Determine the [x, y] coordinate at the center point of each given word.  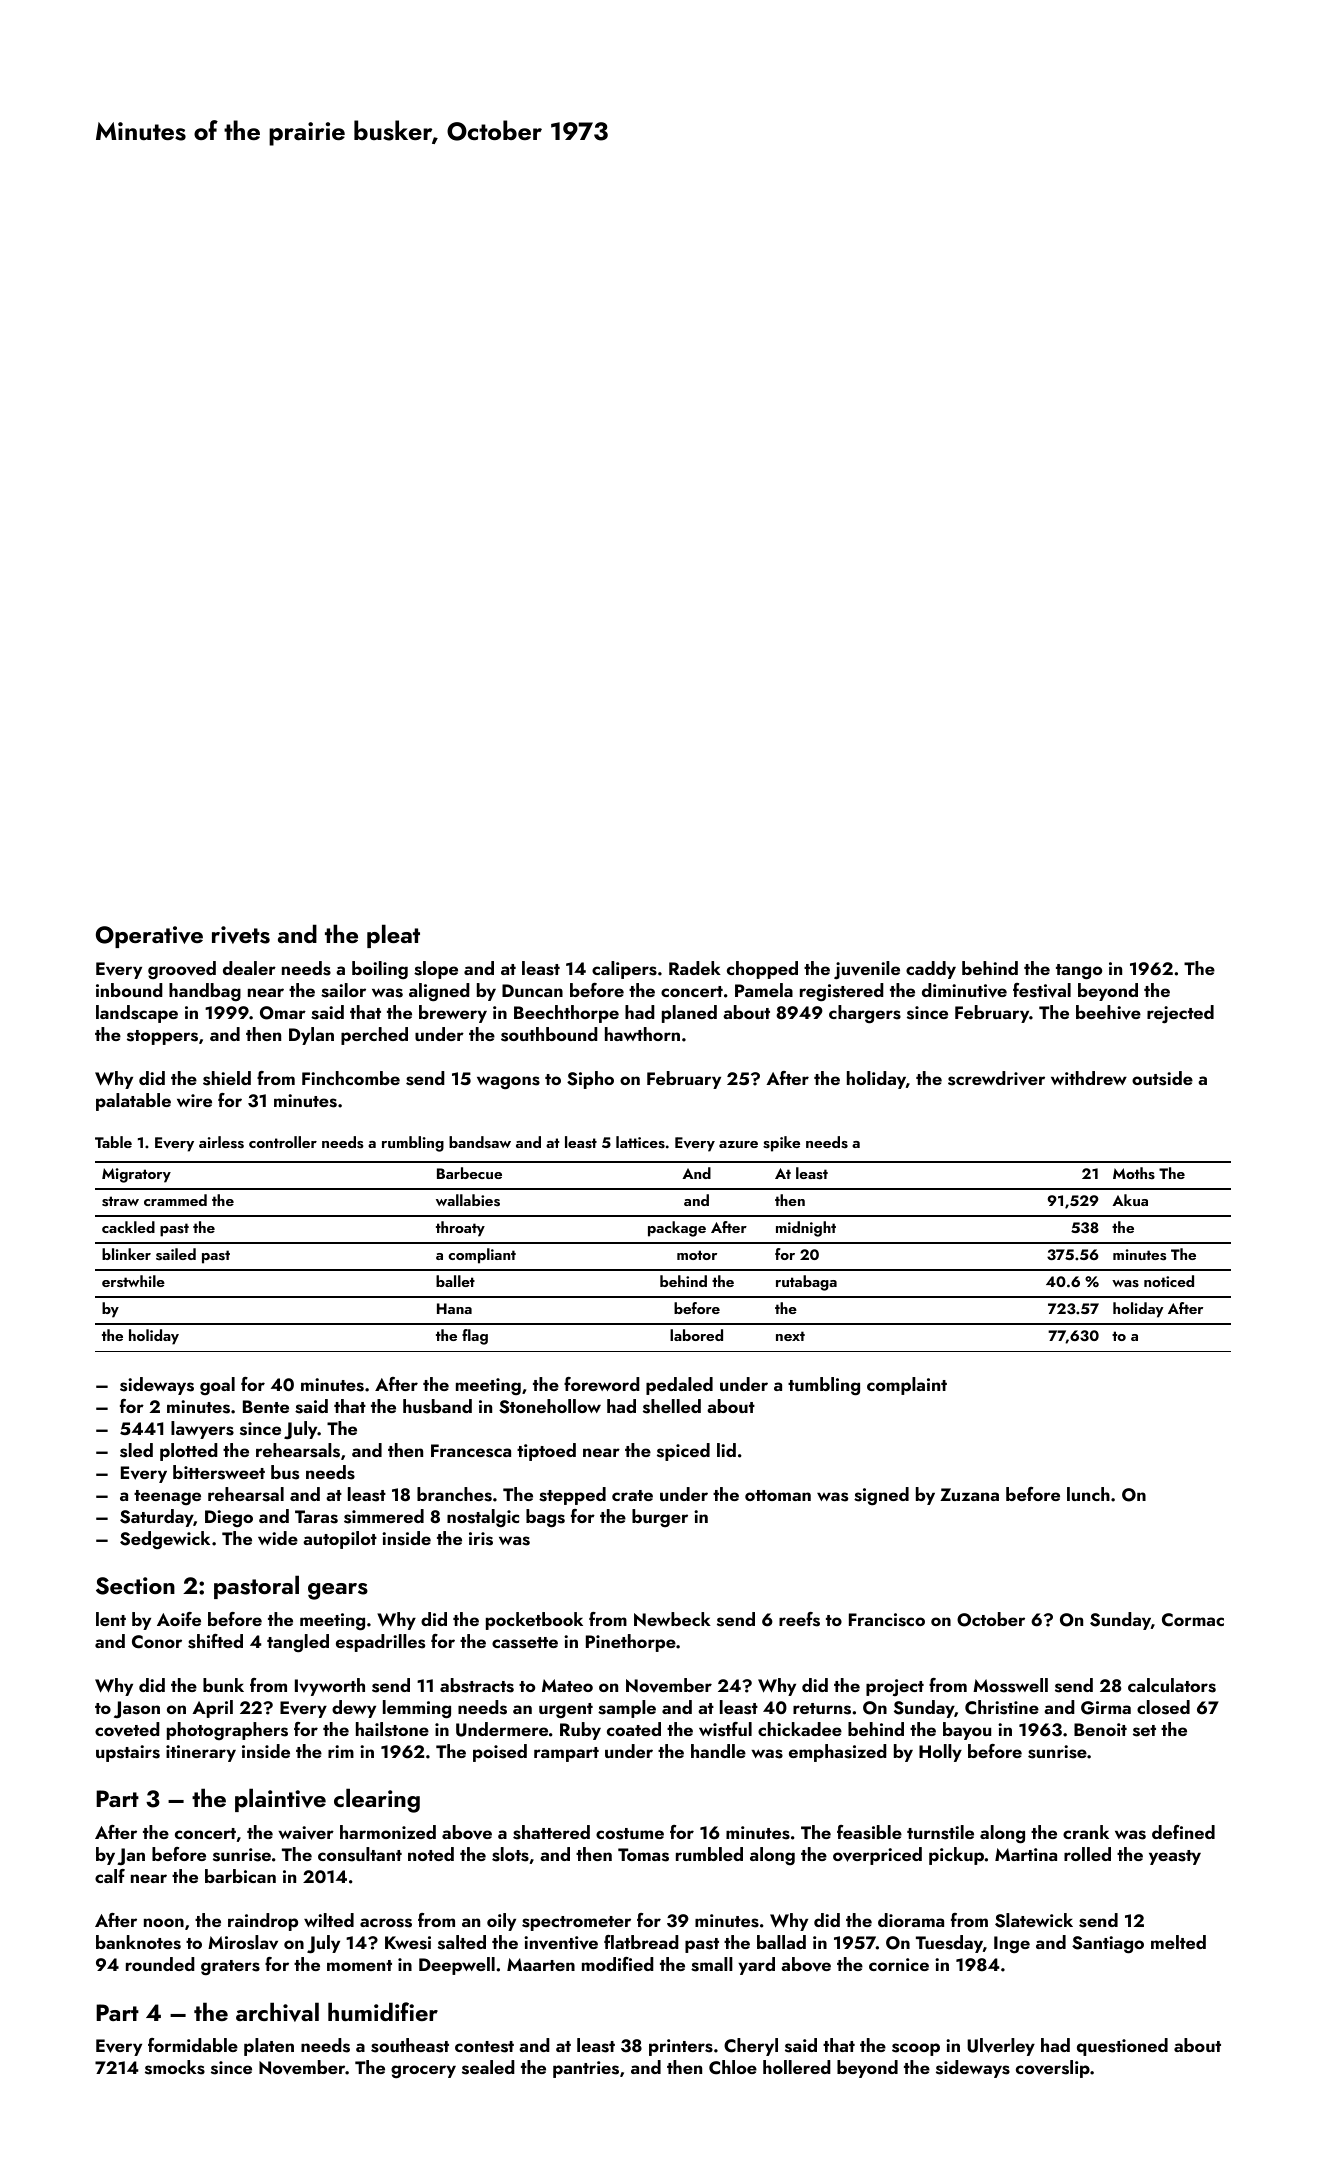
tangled [298, 1643]
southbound [549, 1034]
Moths [1134, 1173]
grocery [423, 2072]
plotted [189, 1452]
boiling [380, 970]
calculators [1172, 1685]
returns [822, 1709]
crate [632, 1495]
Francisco [887, 1620]
